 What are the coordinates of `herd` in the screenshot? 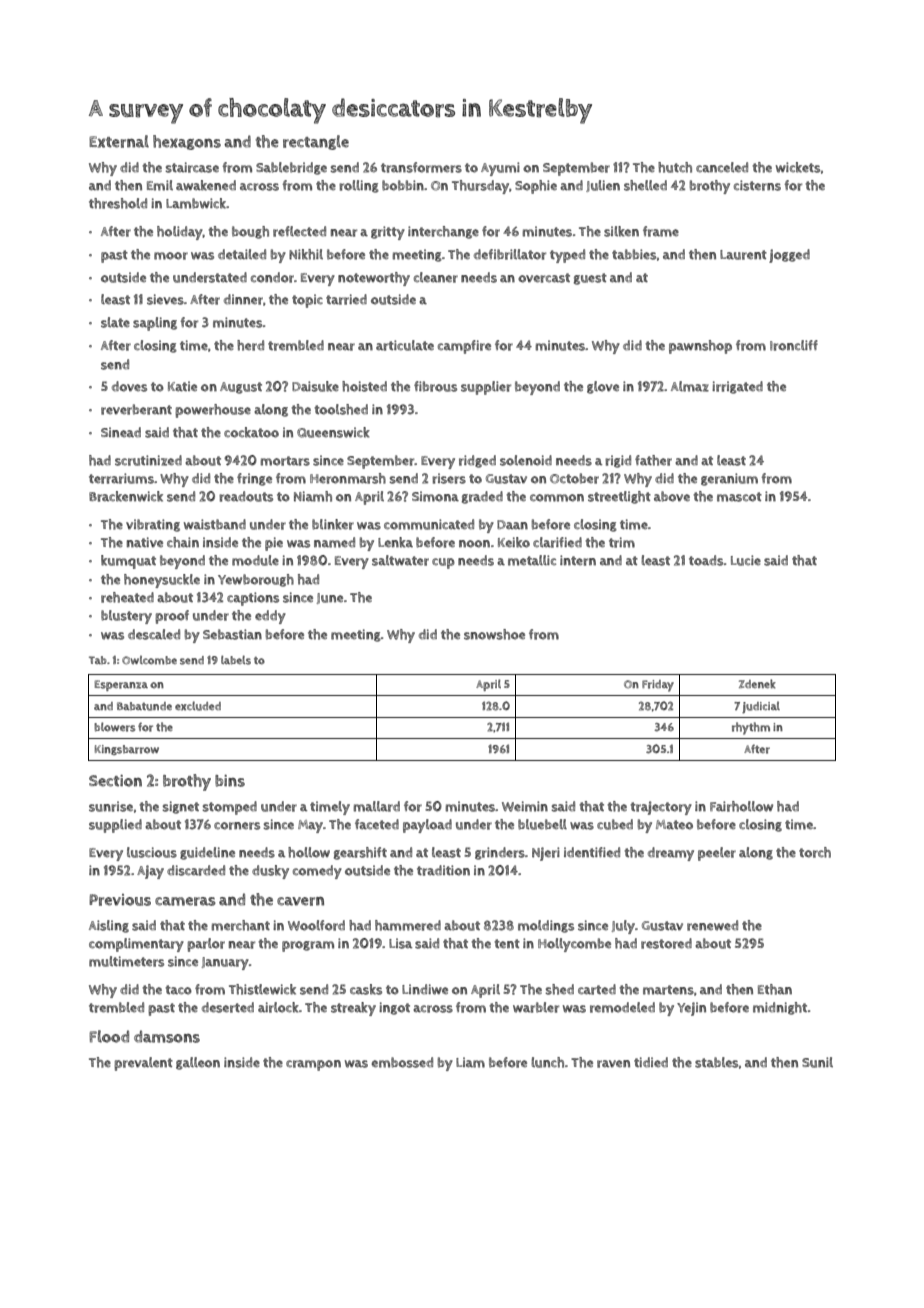 It's located at (250, 345).
